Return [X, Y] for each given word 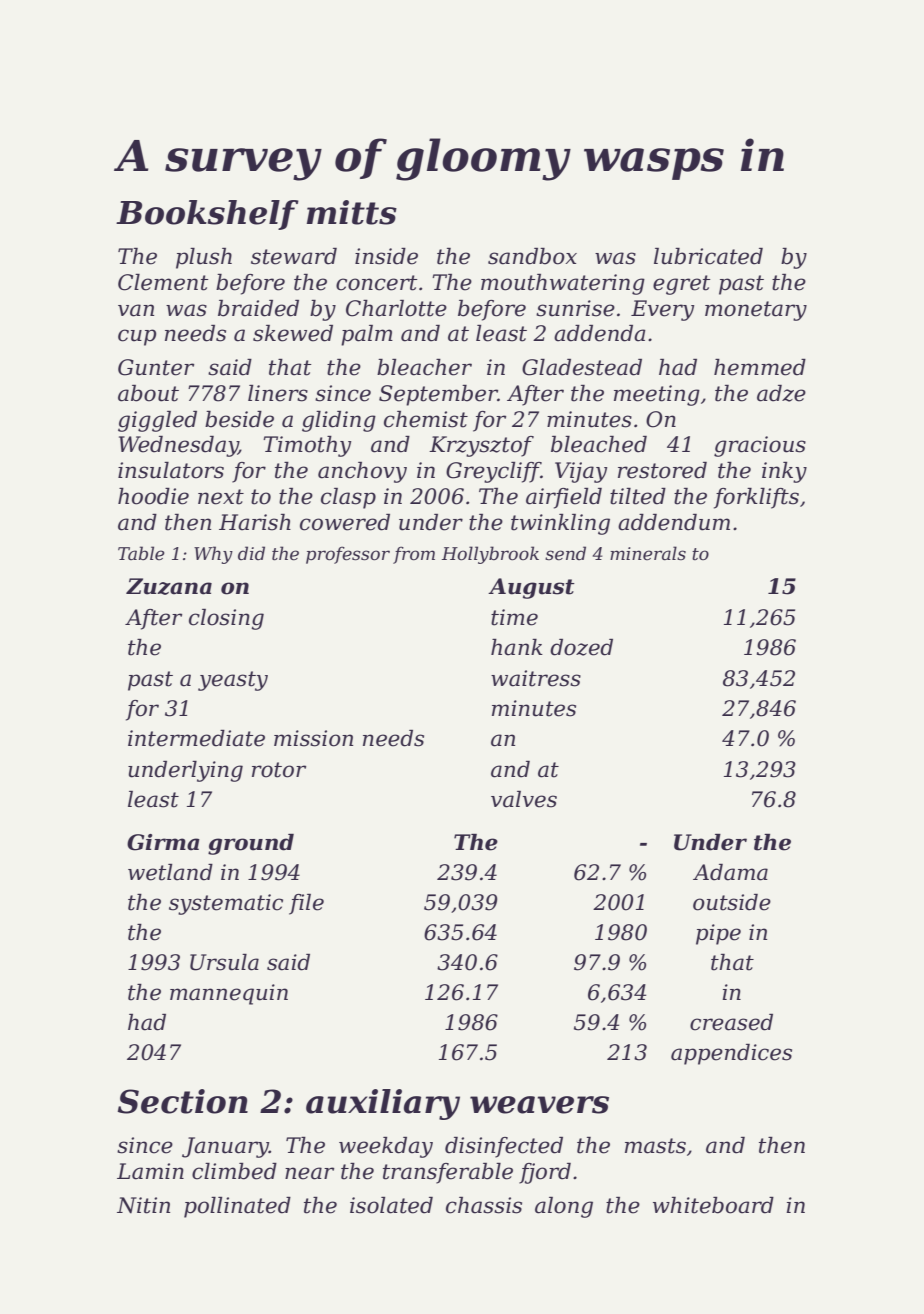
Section [182, 1101]
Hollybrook [490, 555]
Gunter [156, 367]
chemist [426, 419]
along [564, 1207]
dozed [581, 647]
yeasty [233, 681]
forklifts [756, 498]
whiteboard [713, 1205]
